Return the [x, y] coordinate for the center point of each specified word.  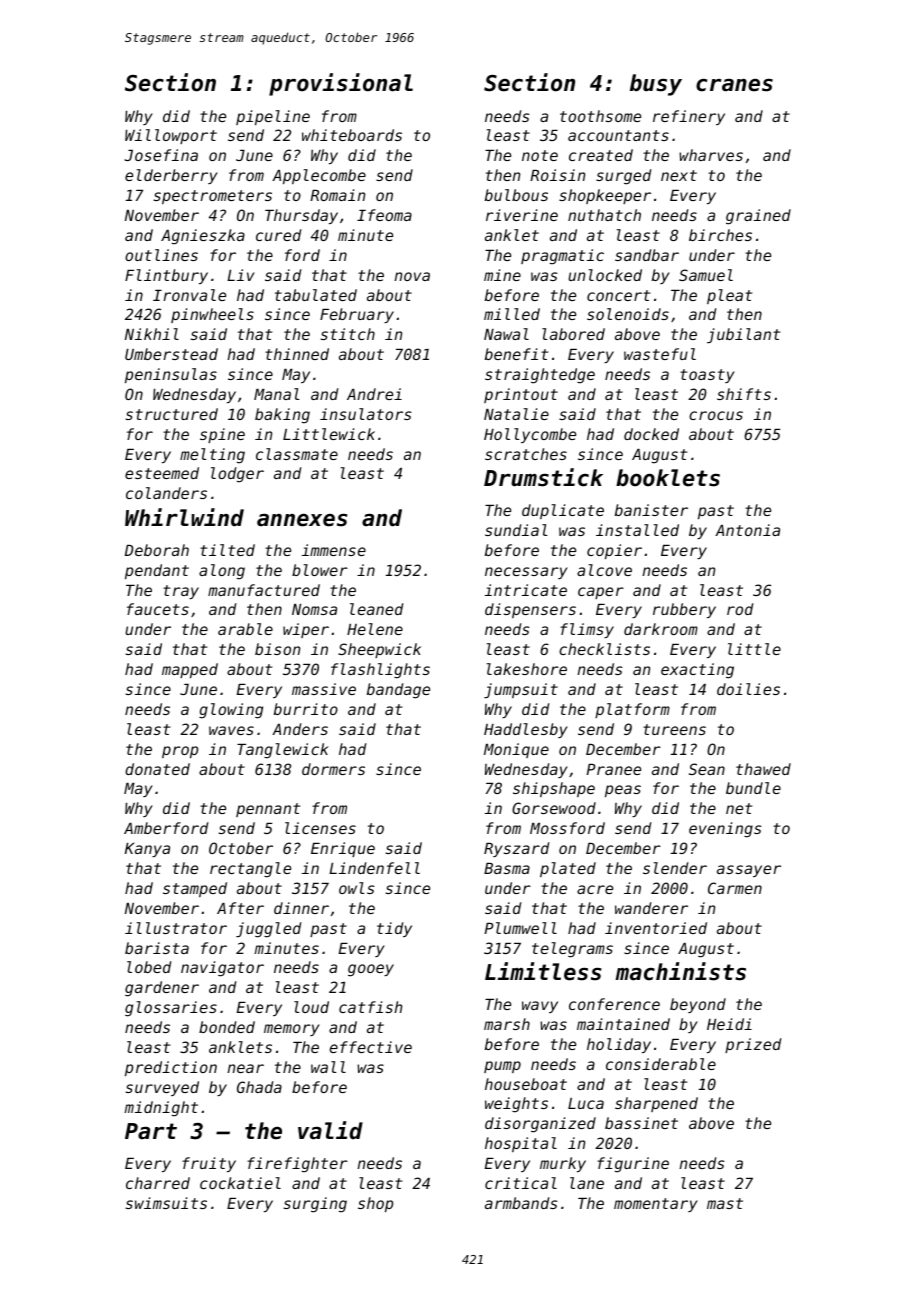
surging [315, 1205]
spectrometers [213, 197]
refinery [689, 117]
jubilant [743, 335]
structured [172, 414]
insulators [365, 414]
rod [740, 609]
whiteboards [352, 135]
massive [324, 689]
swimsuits [166, 1203]
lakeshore [527, 669]
